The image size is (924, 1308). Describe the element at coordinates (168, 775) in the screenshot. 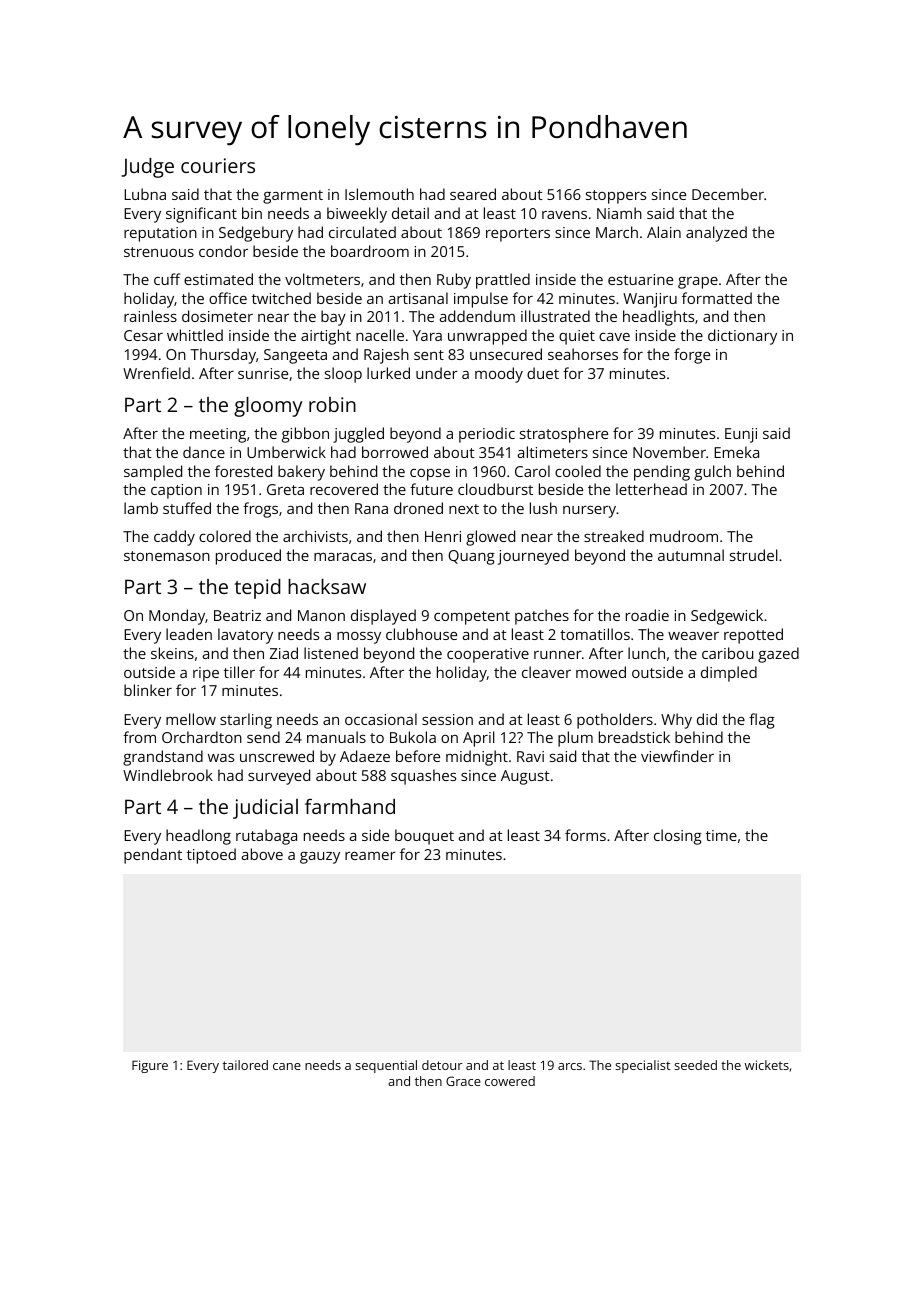

I see `Windlebrook` at that location.
